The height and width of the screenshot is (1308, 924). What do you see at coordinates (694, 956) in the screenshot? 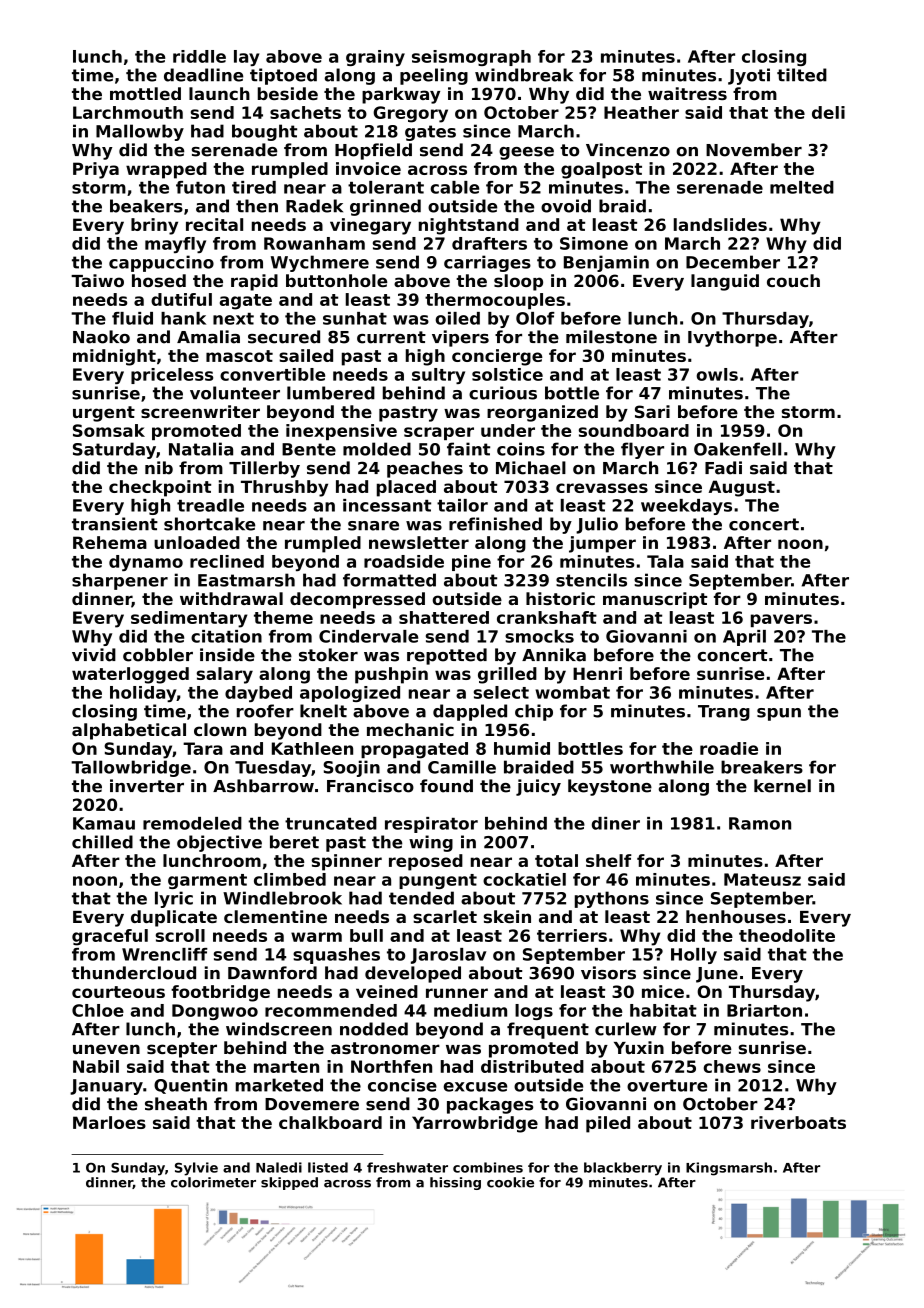
I see `Holly` at bounding box center [694, 956].
